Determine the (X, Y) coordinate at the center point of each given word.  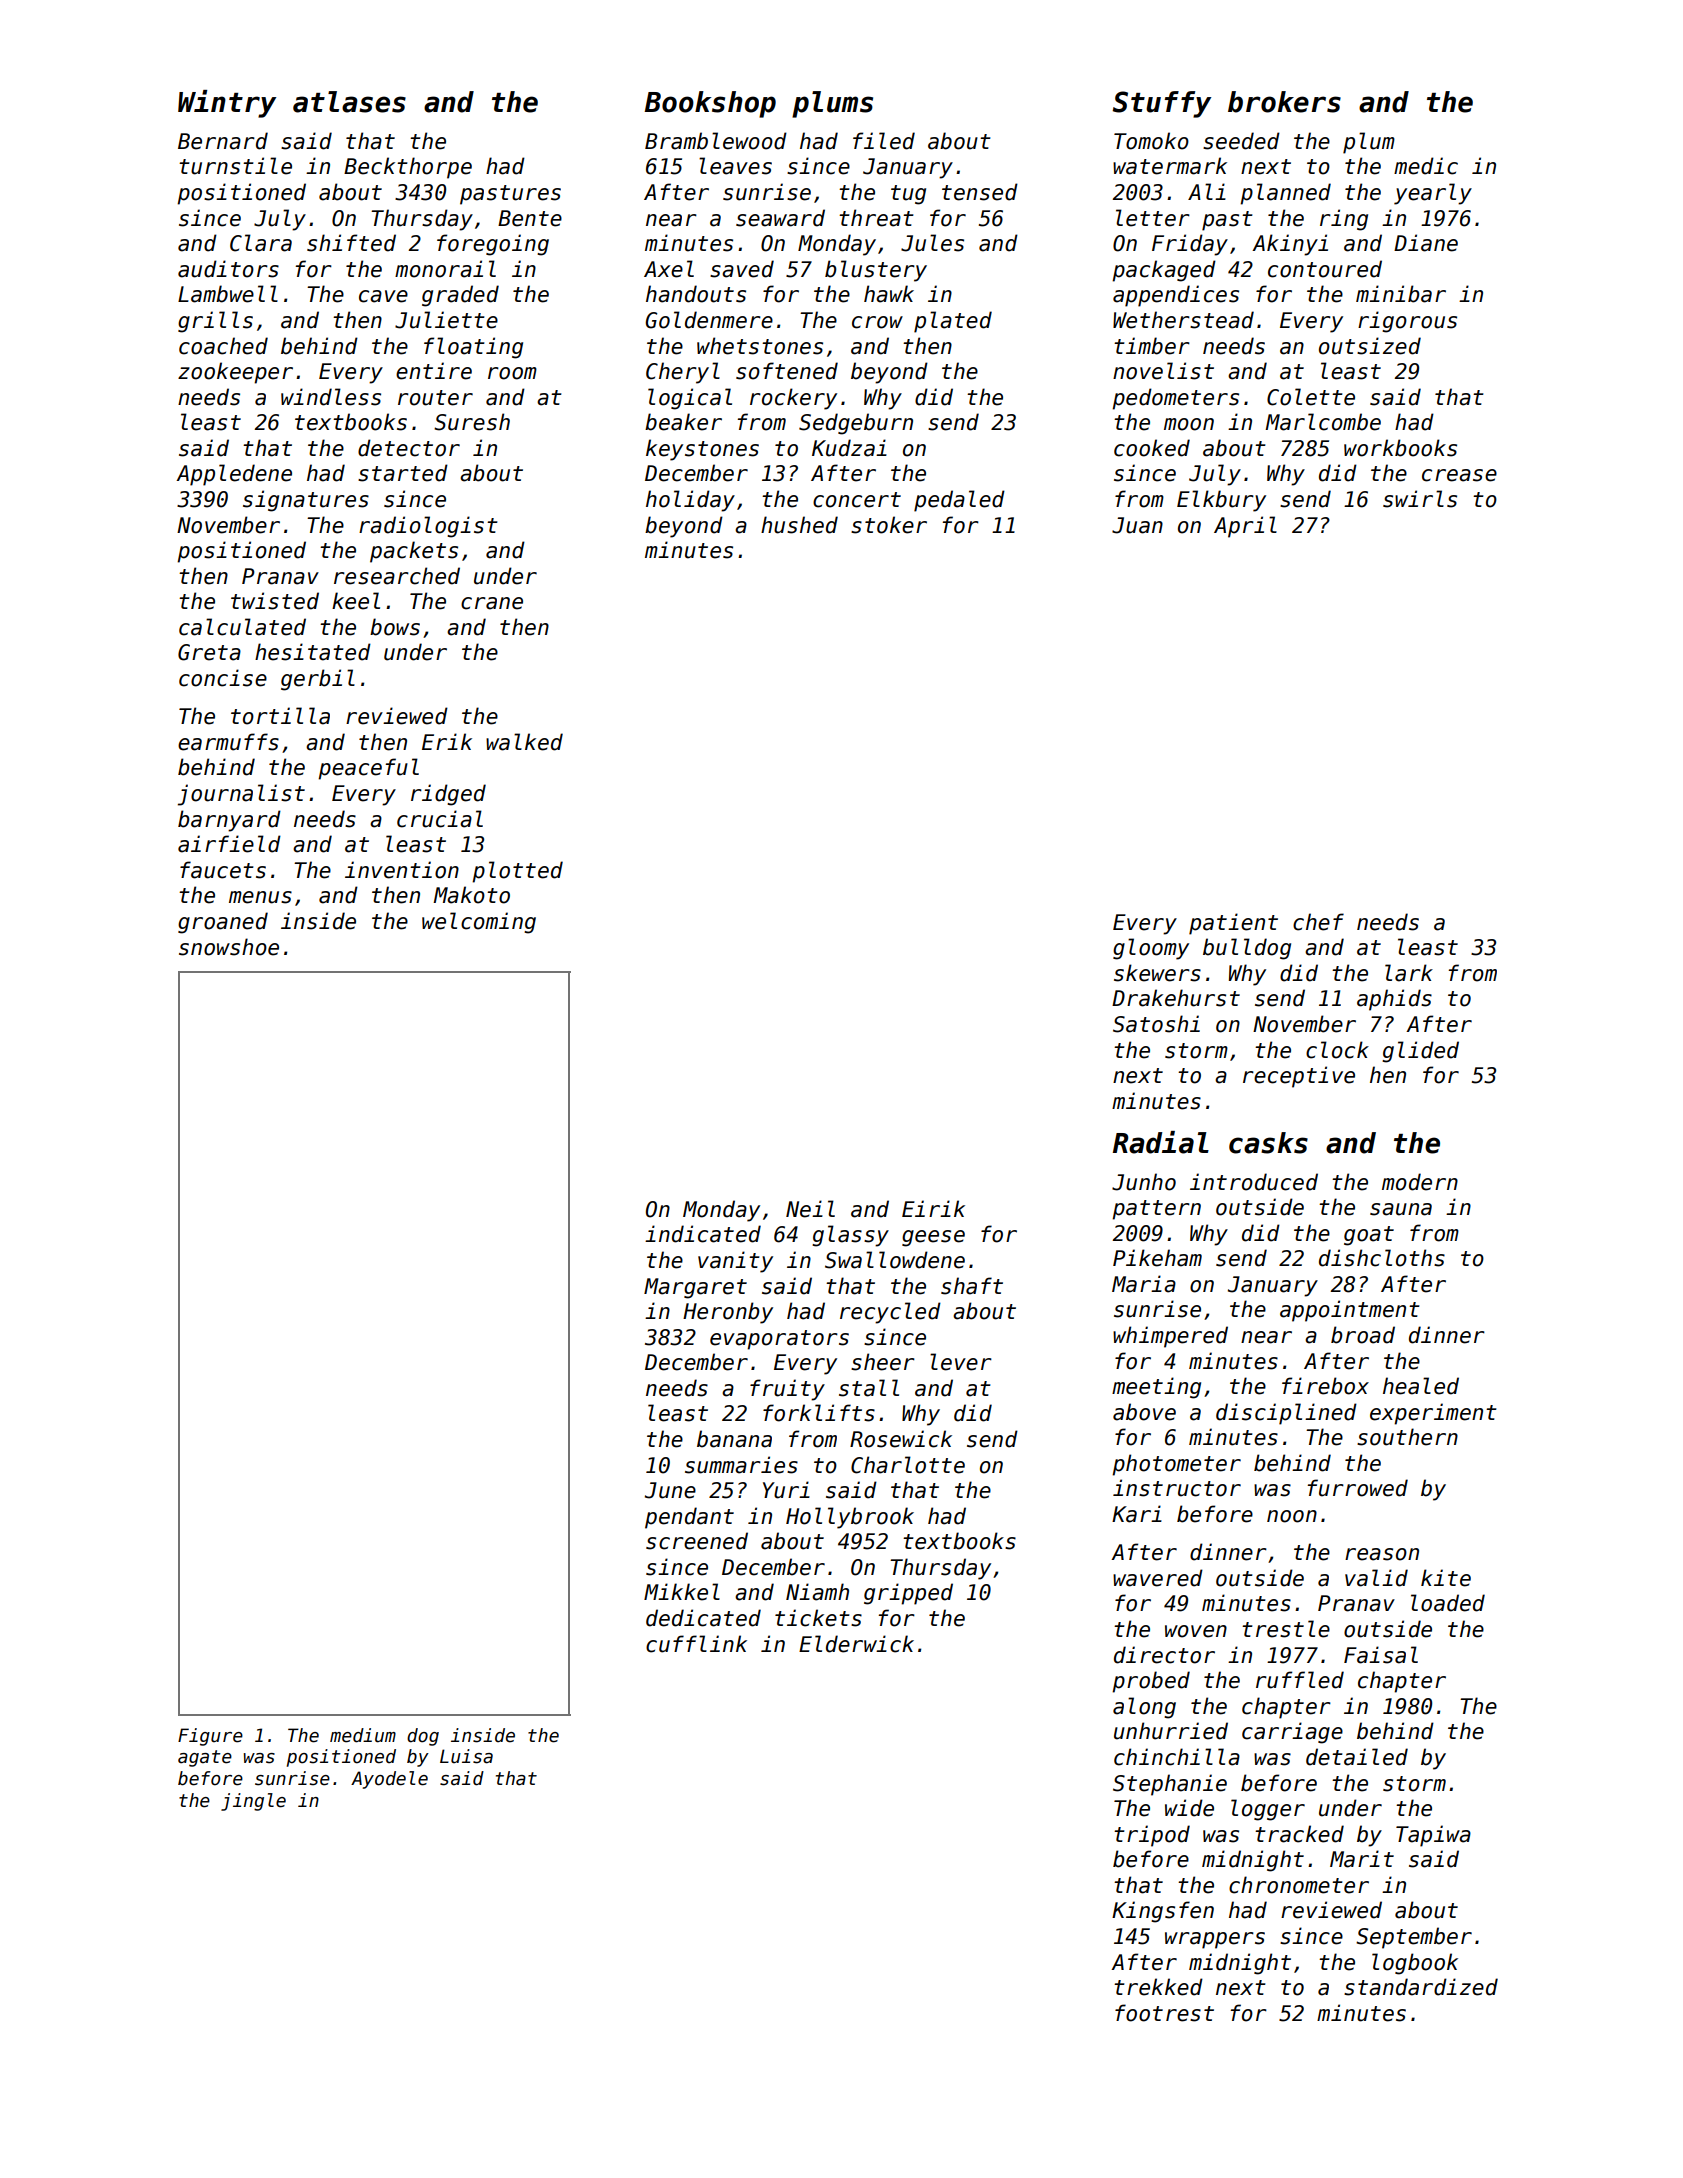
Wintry (227, 104)
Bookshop (710, 104)
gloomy (1151, 949)
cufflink (696, 1644)
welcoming (479, 923)
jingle (253, 1802)
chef (1318, 922)
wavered (1158, 1578)
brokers (1284, 102)
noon (1292, 1516)
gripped (908, 1594)
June (670, 1490)
